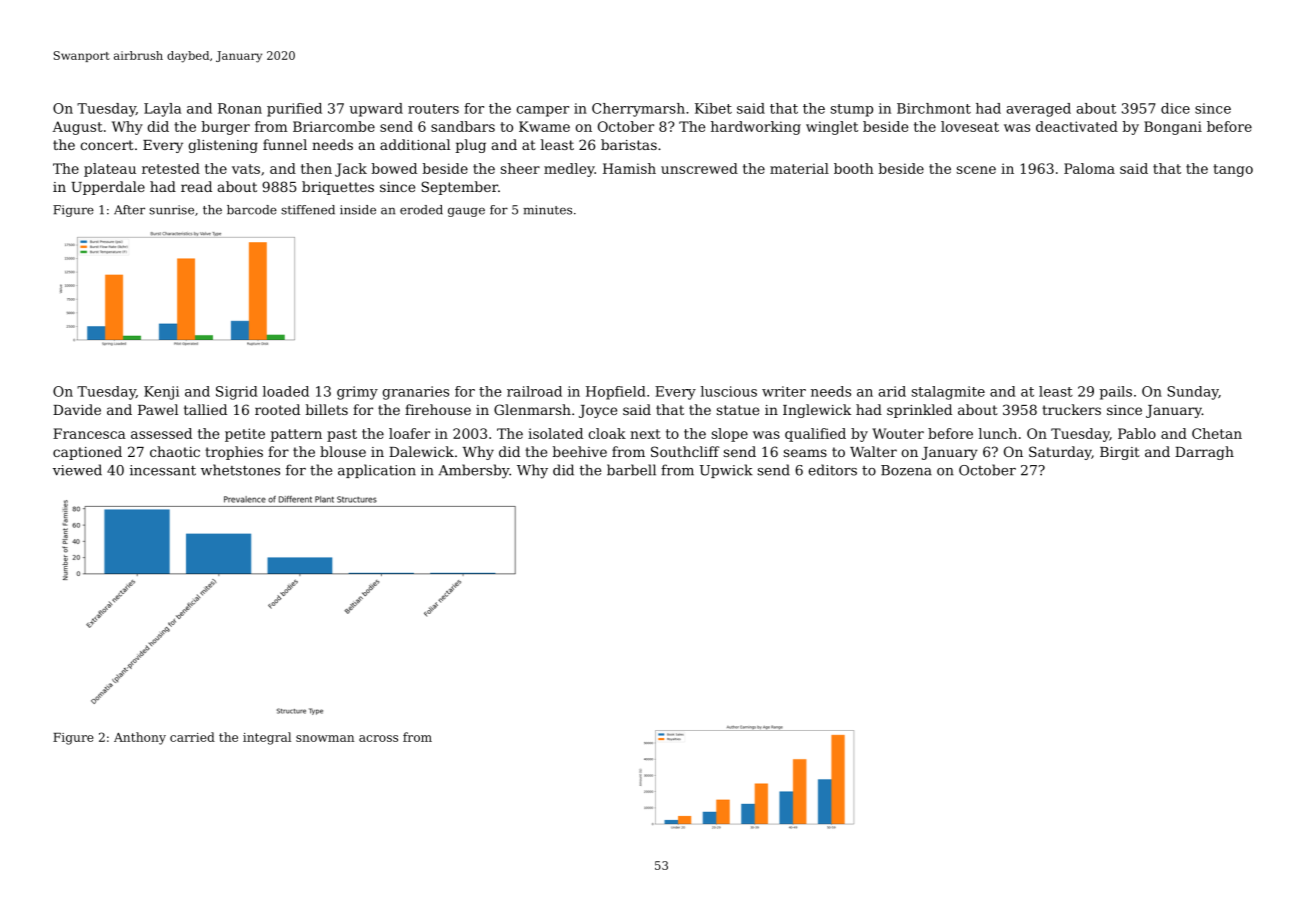  I want to click on luscious, so click(729, 391).
